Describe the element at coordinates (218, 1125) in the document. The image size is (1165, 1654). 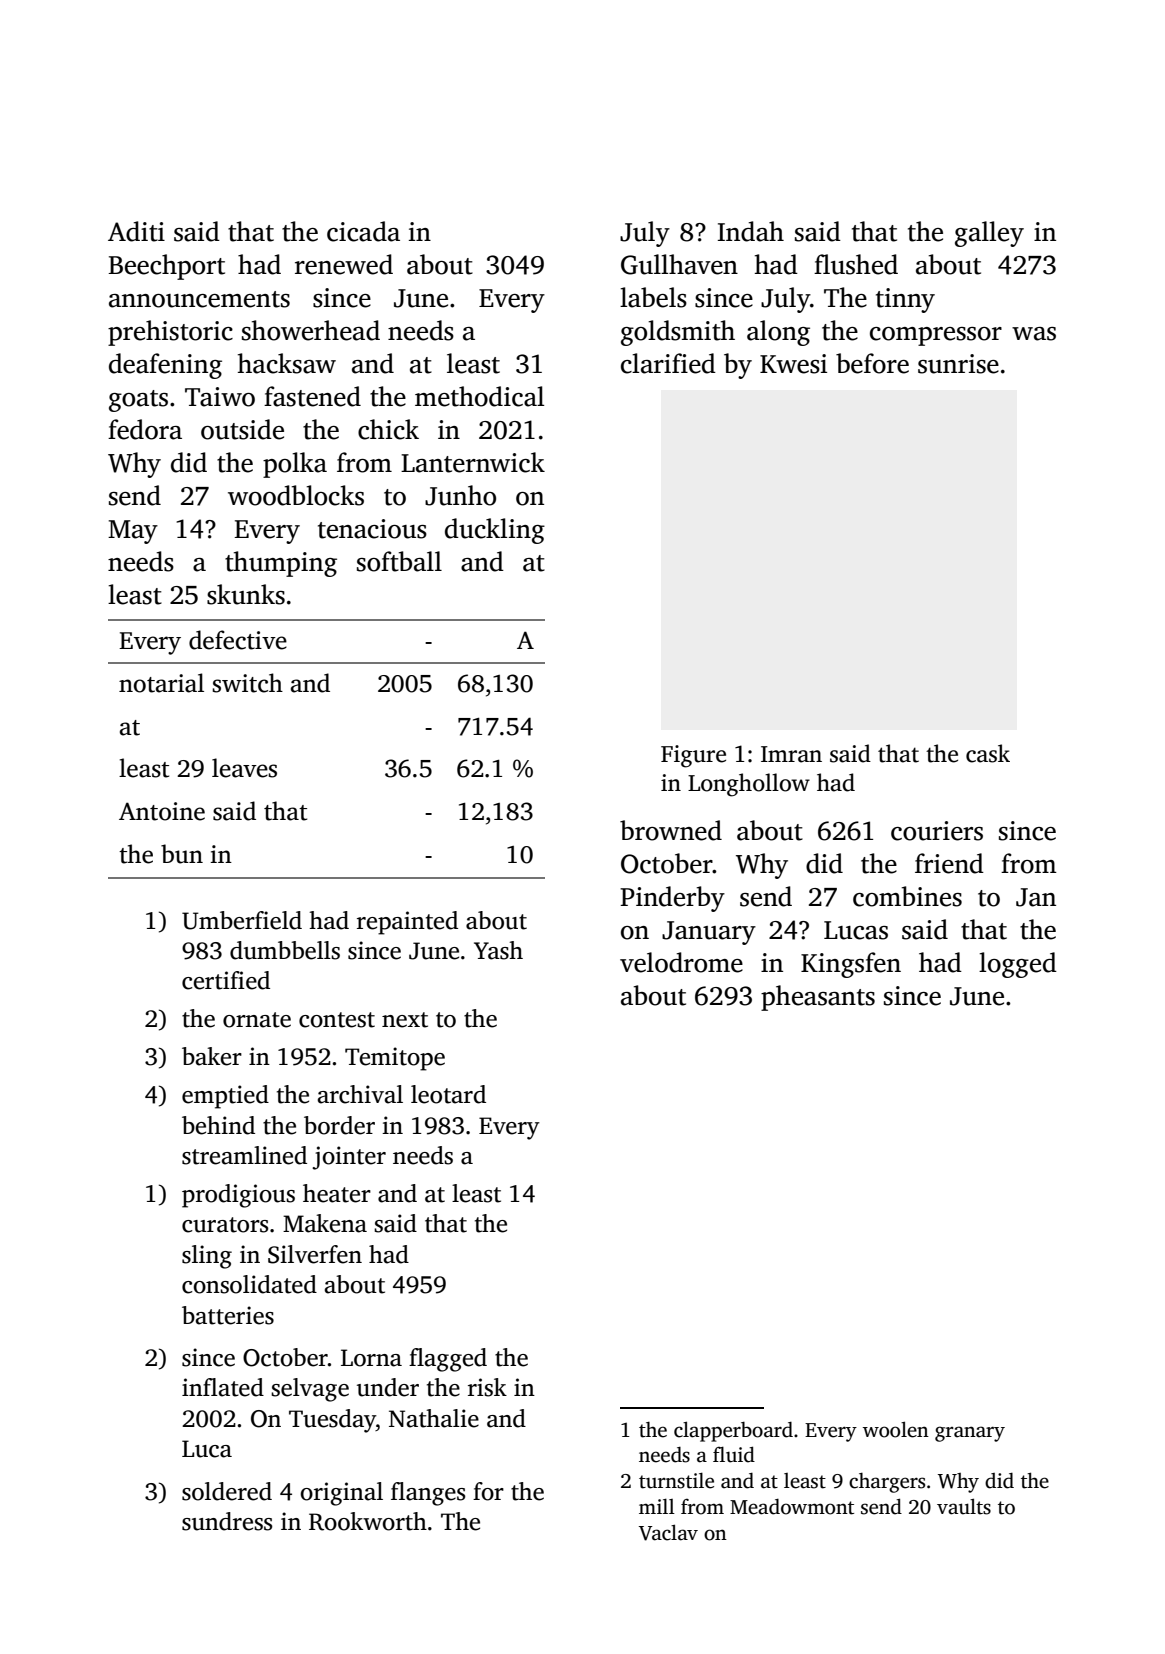
I see `behind` at that location.
